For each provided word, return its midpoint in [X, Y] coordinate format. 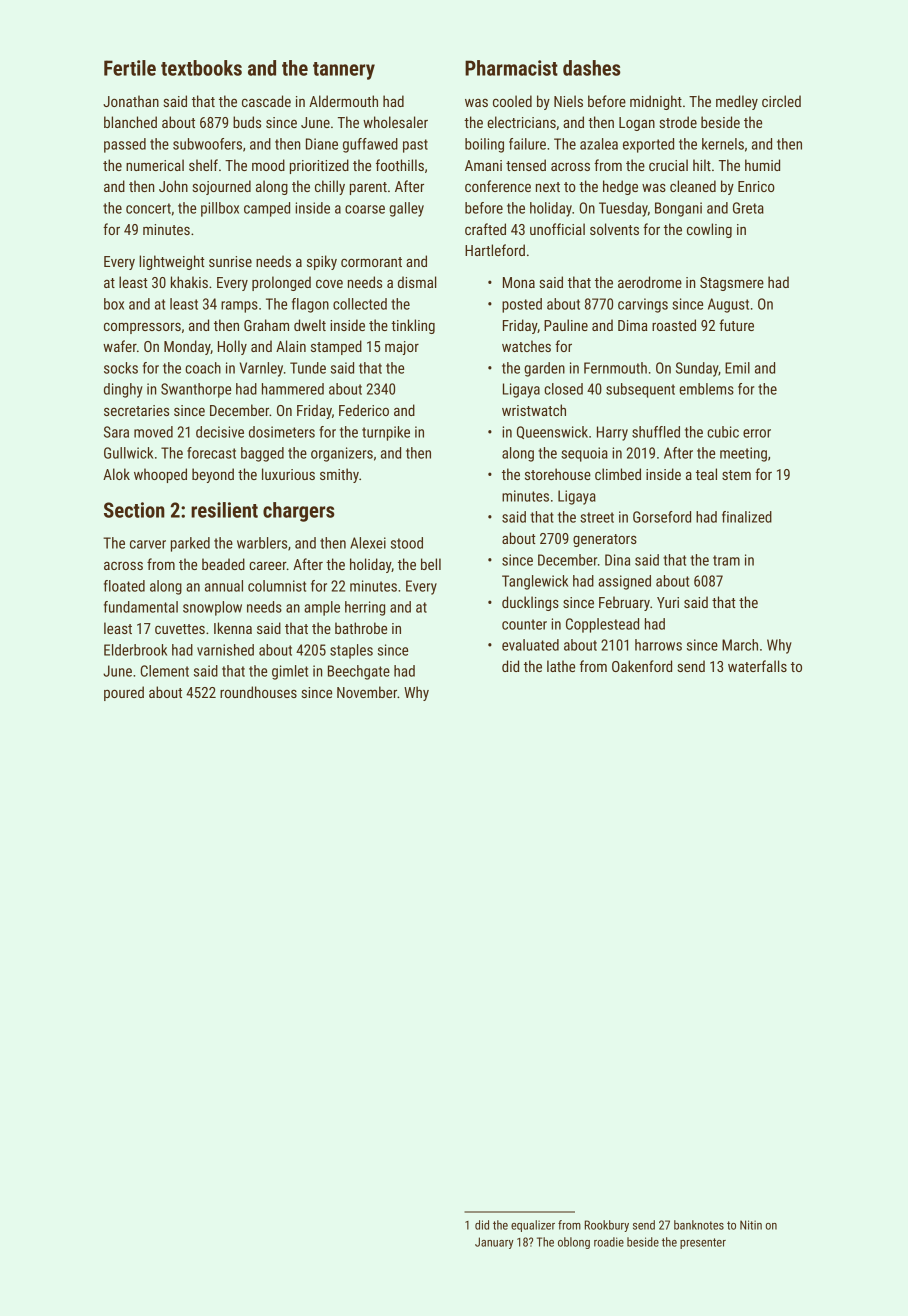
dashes [592, 68]
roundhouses [258, 692]
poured [124, 693]
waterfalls [757, 666]
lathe [561, 666]
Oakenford [642, 666]
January [494, 1243]
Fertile [130, 68]
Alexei [368, 543]
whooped [160, 475]
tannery [344, 71]
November [367, 692]
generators [605, 540]
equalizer [533, 1226]
